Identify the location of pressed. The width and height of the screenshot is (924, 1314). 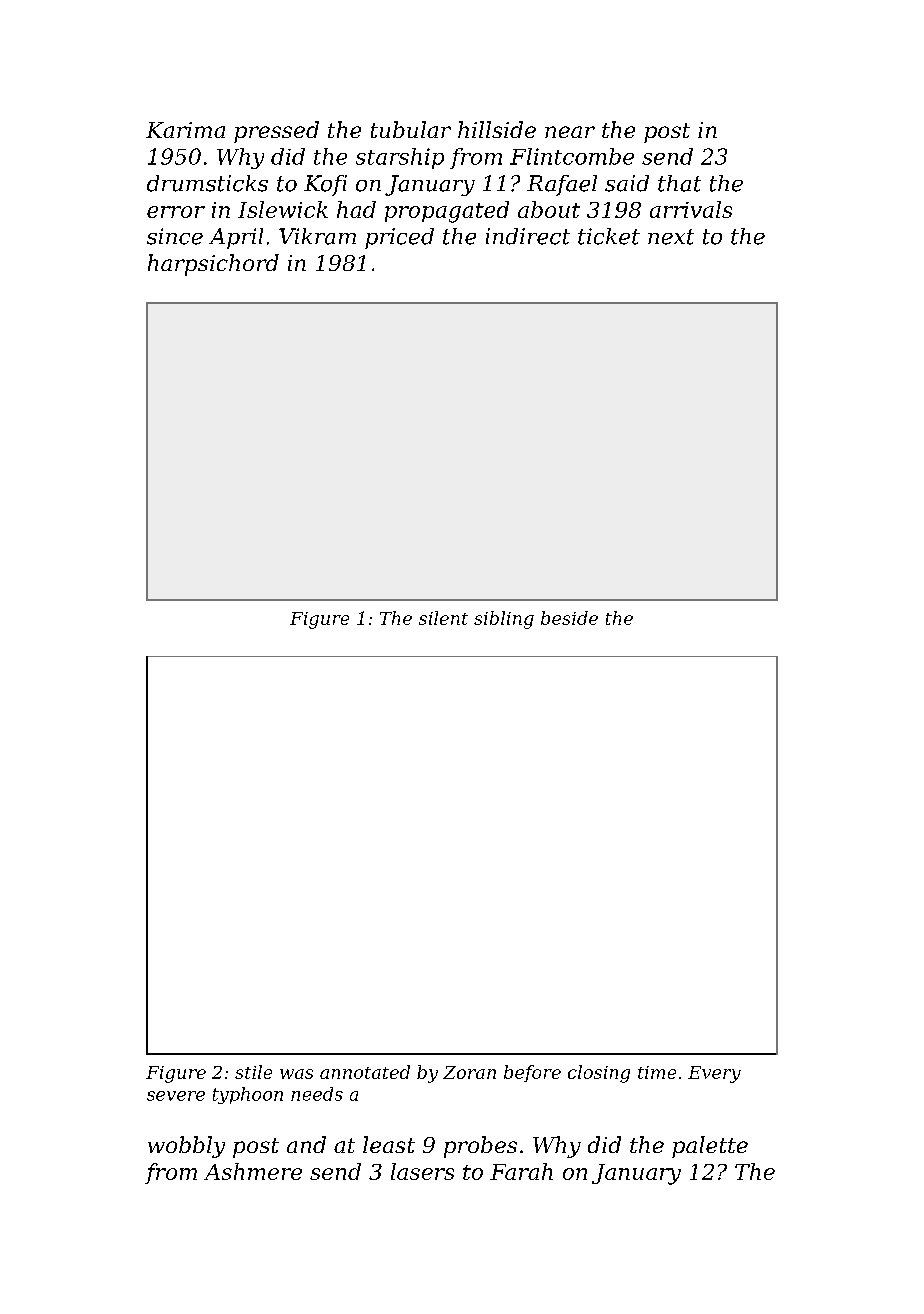
(276, 132).
